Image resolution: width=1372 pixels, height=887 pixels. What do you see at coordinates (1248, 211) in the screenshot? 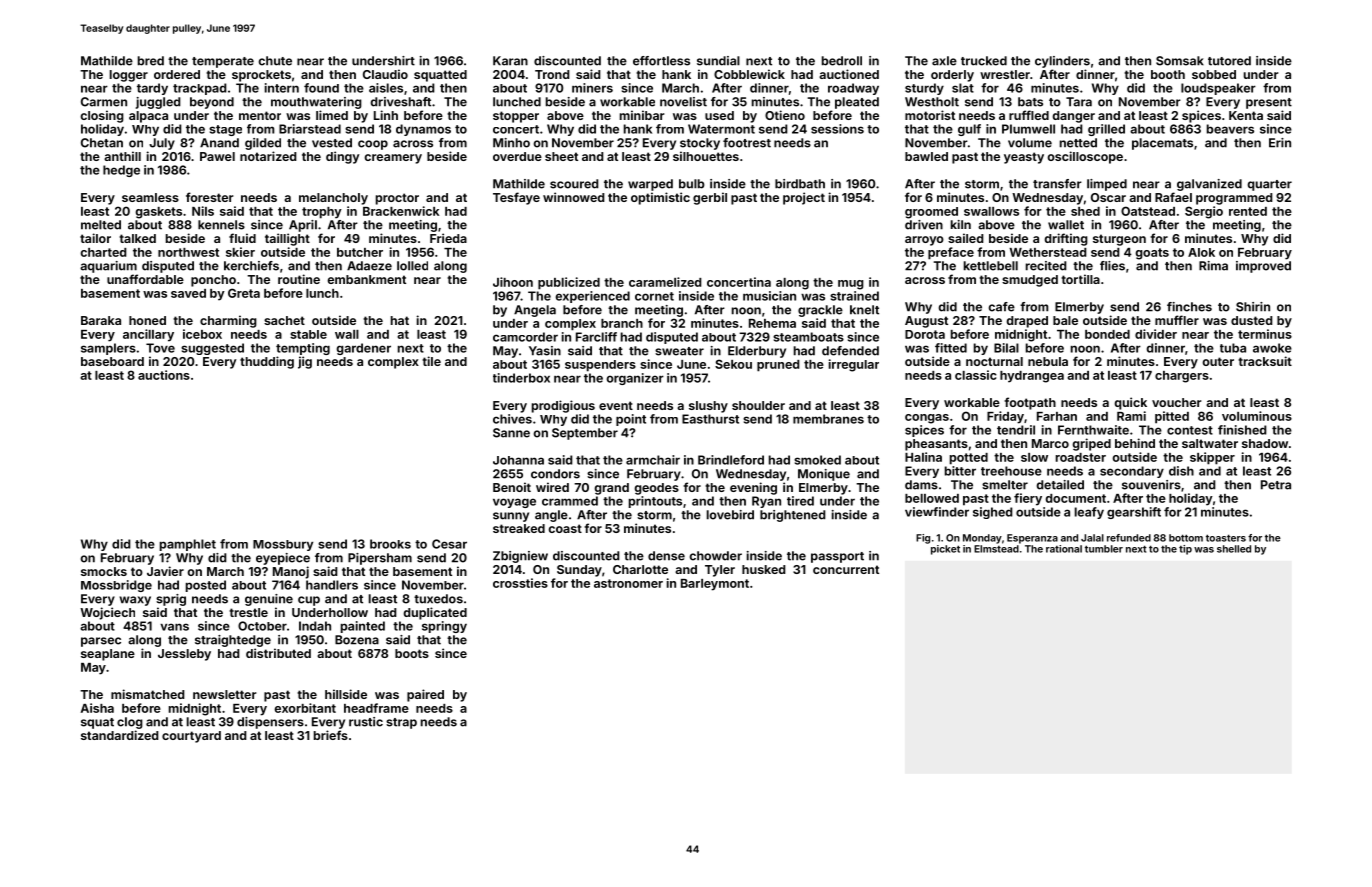
I see `rented` at bounding box center [1248, 211].
